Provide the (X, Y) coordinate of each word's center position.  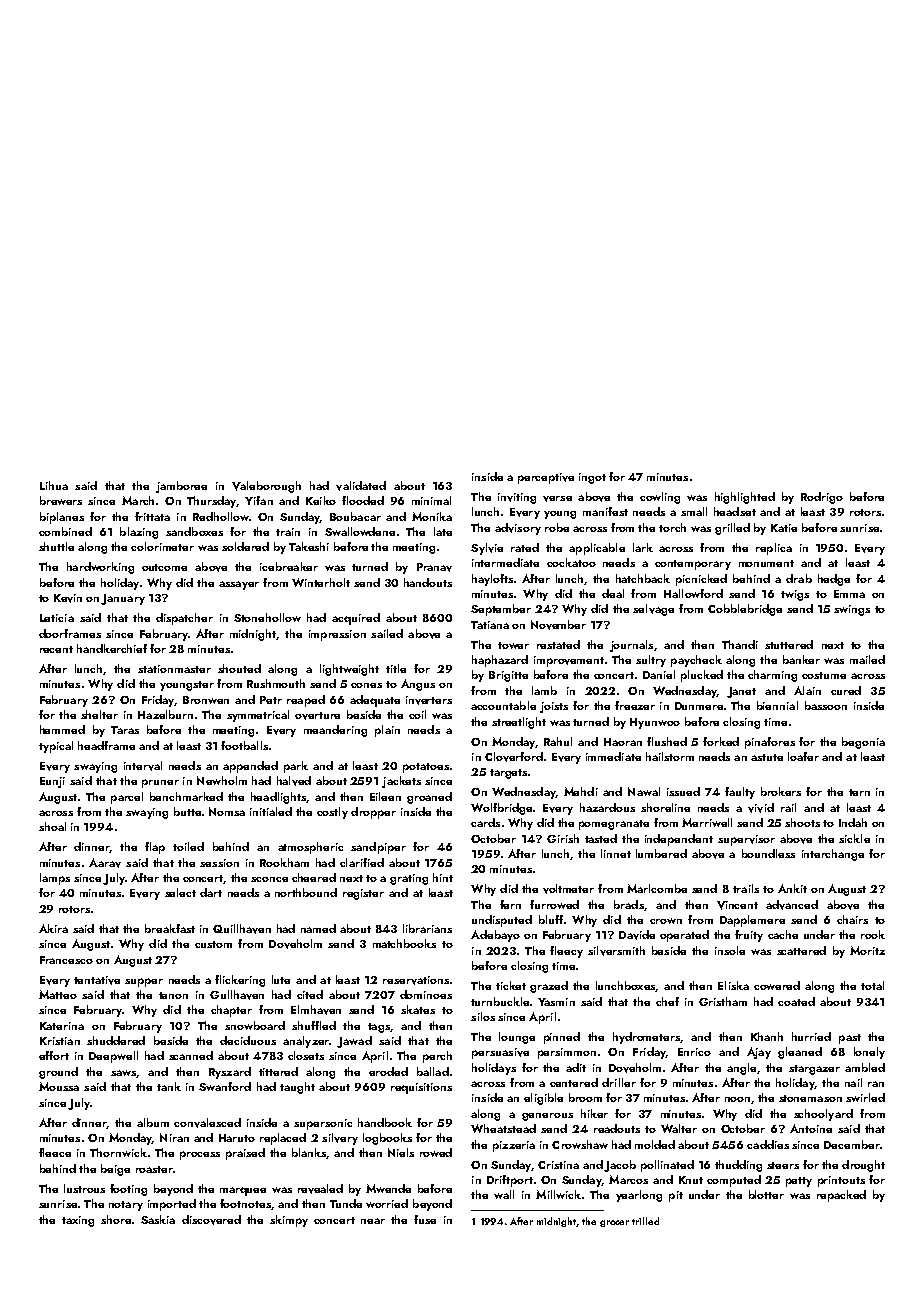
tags (379, 1028)
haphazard (500, 661)
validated (361, 486)
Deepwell (113, 1057)
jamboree (181, 487)
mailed (867, 659)
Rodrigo (822, 498)
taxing (78, 1221)
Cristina (558, 1165)
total (872, 985)
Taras (125, 730)
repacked (841, 1196)
